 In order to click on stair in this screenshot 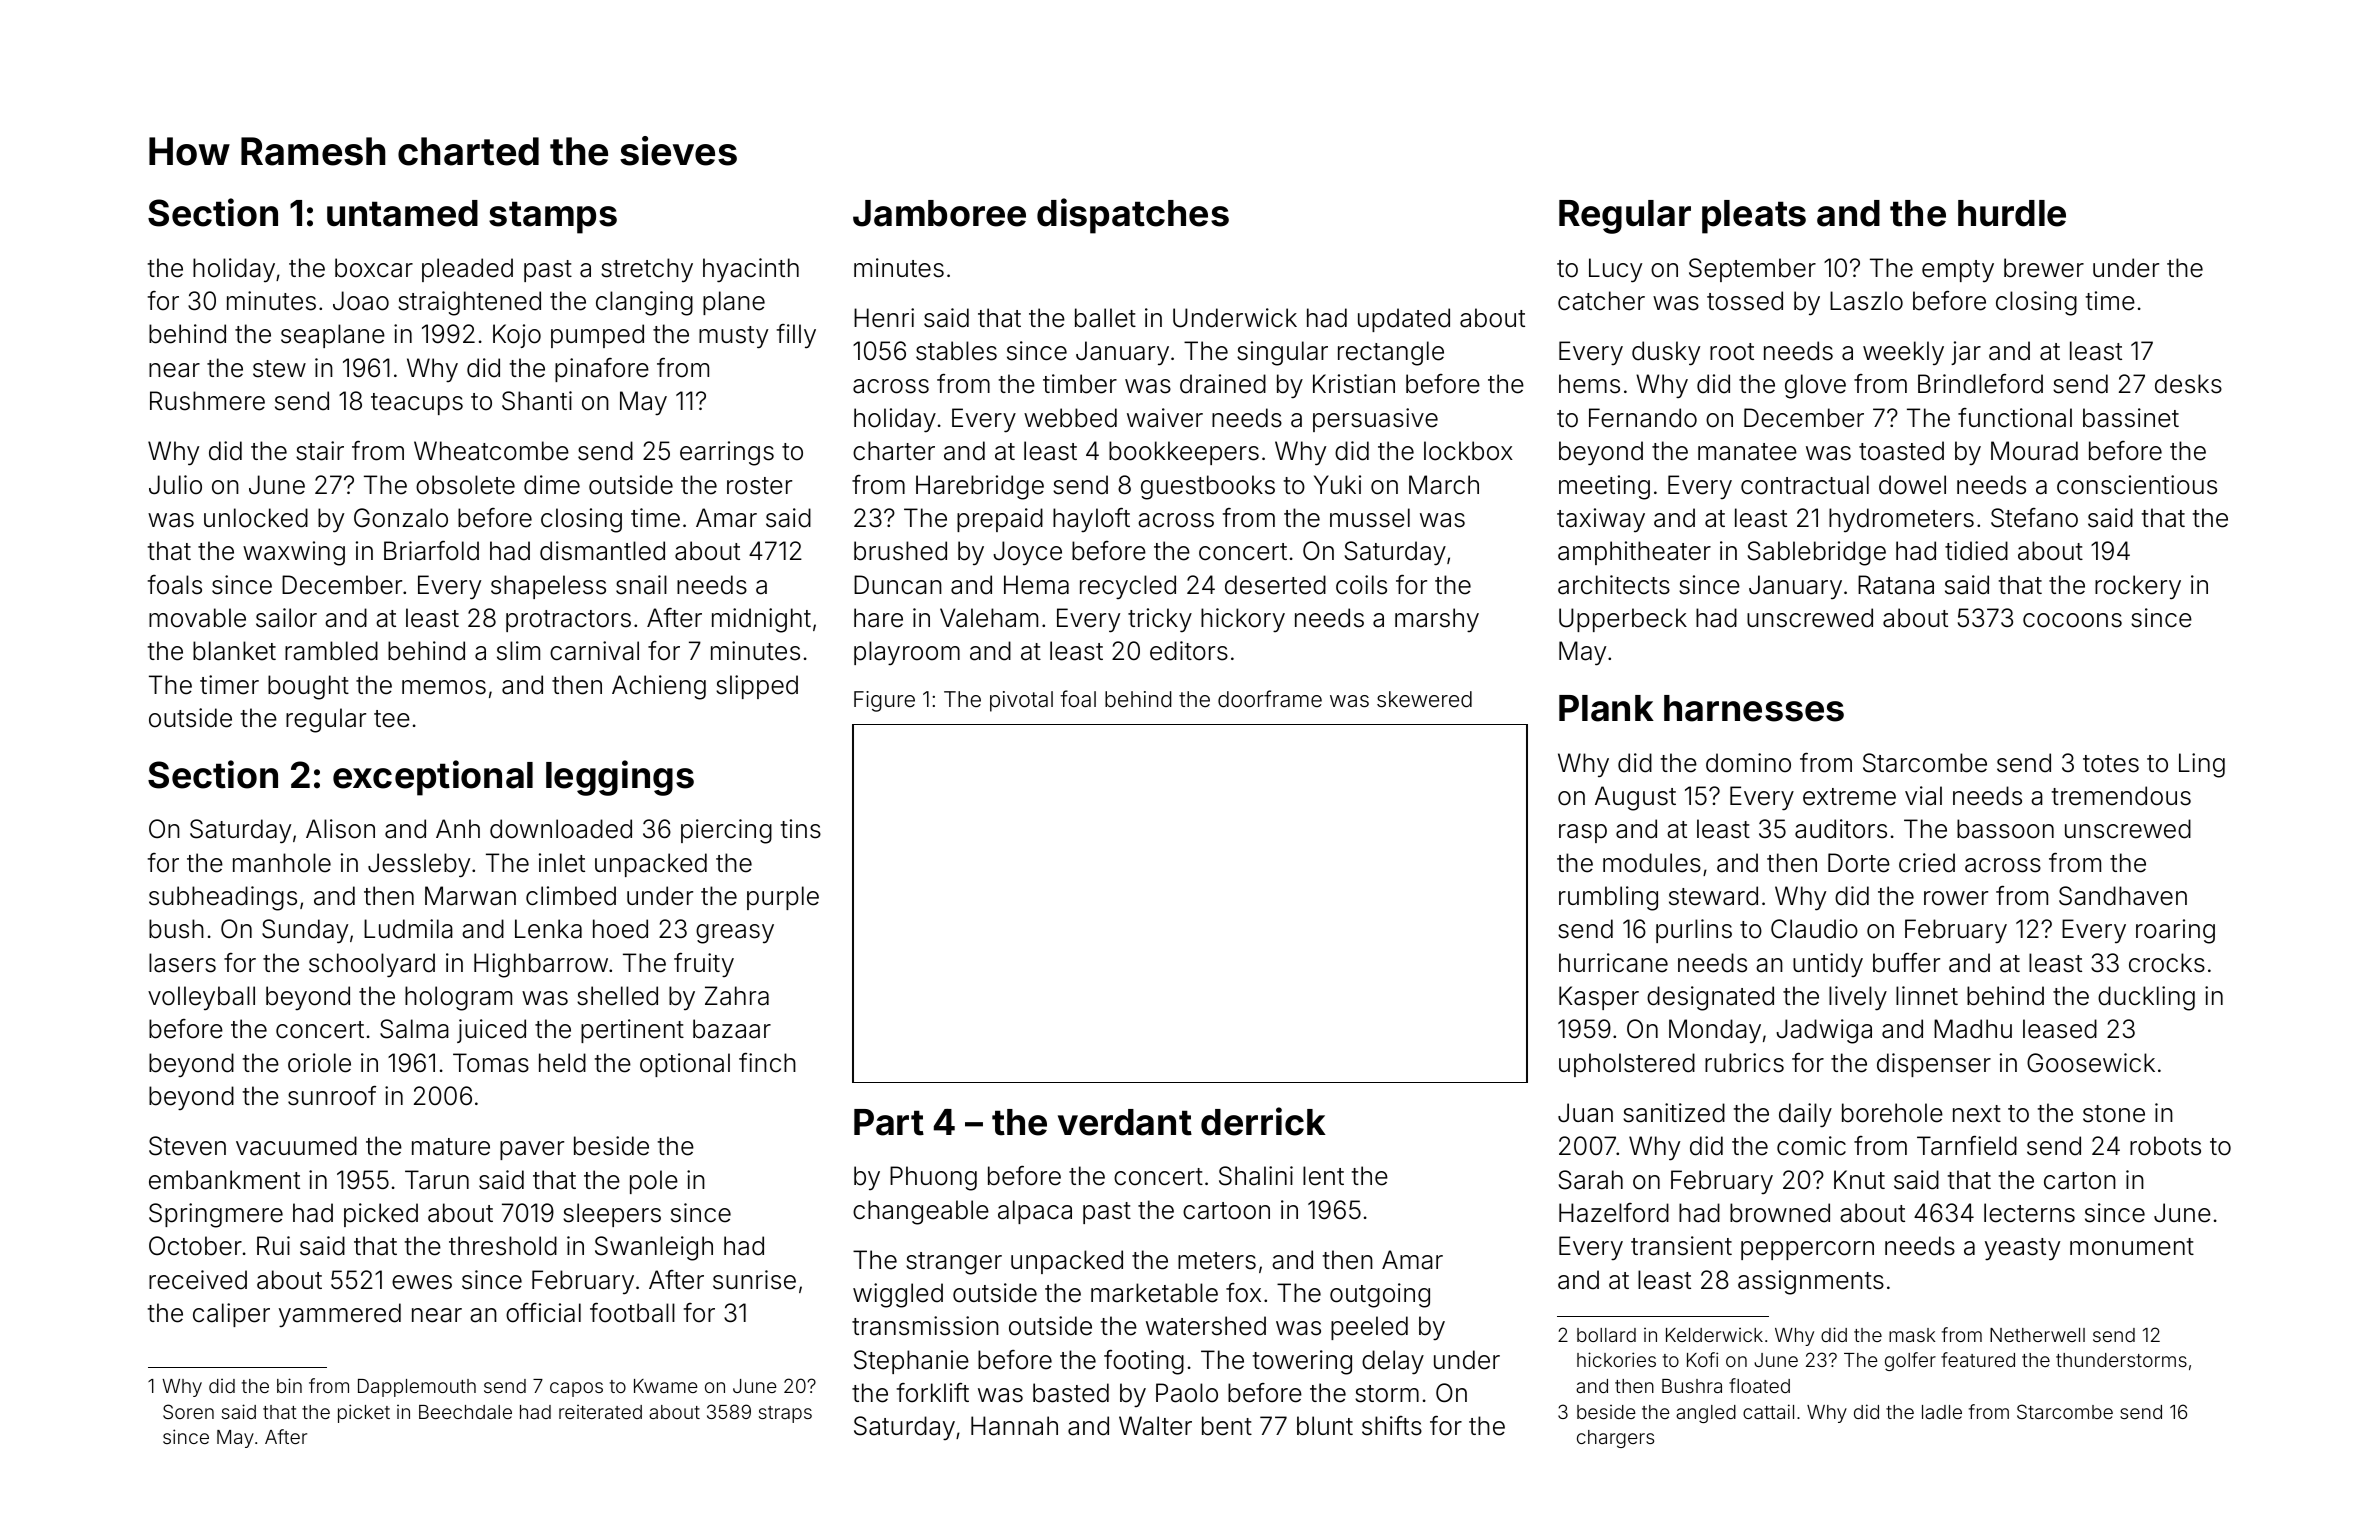, I will do `click(320, 451)`.
